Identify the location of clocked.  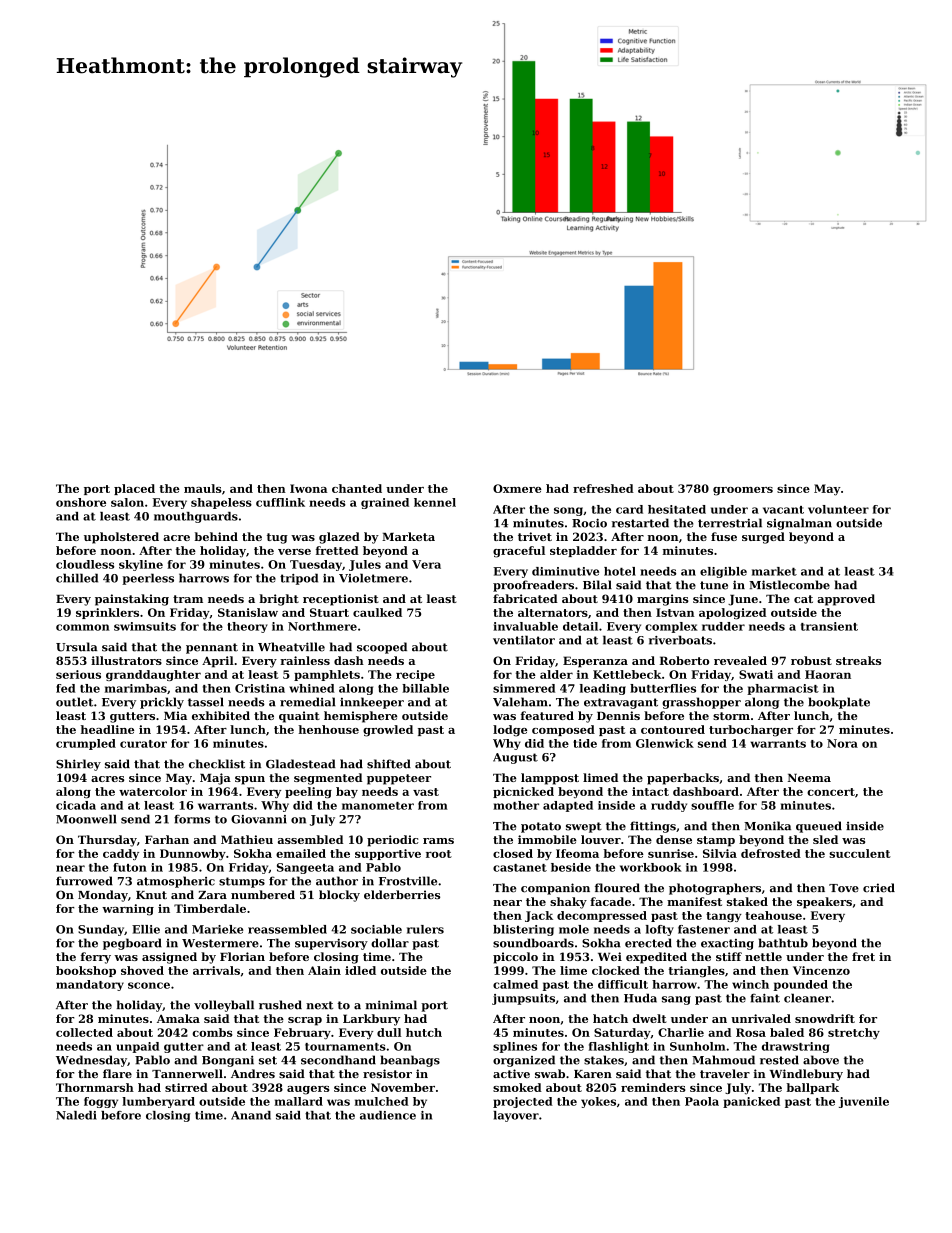
(616, 970).
